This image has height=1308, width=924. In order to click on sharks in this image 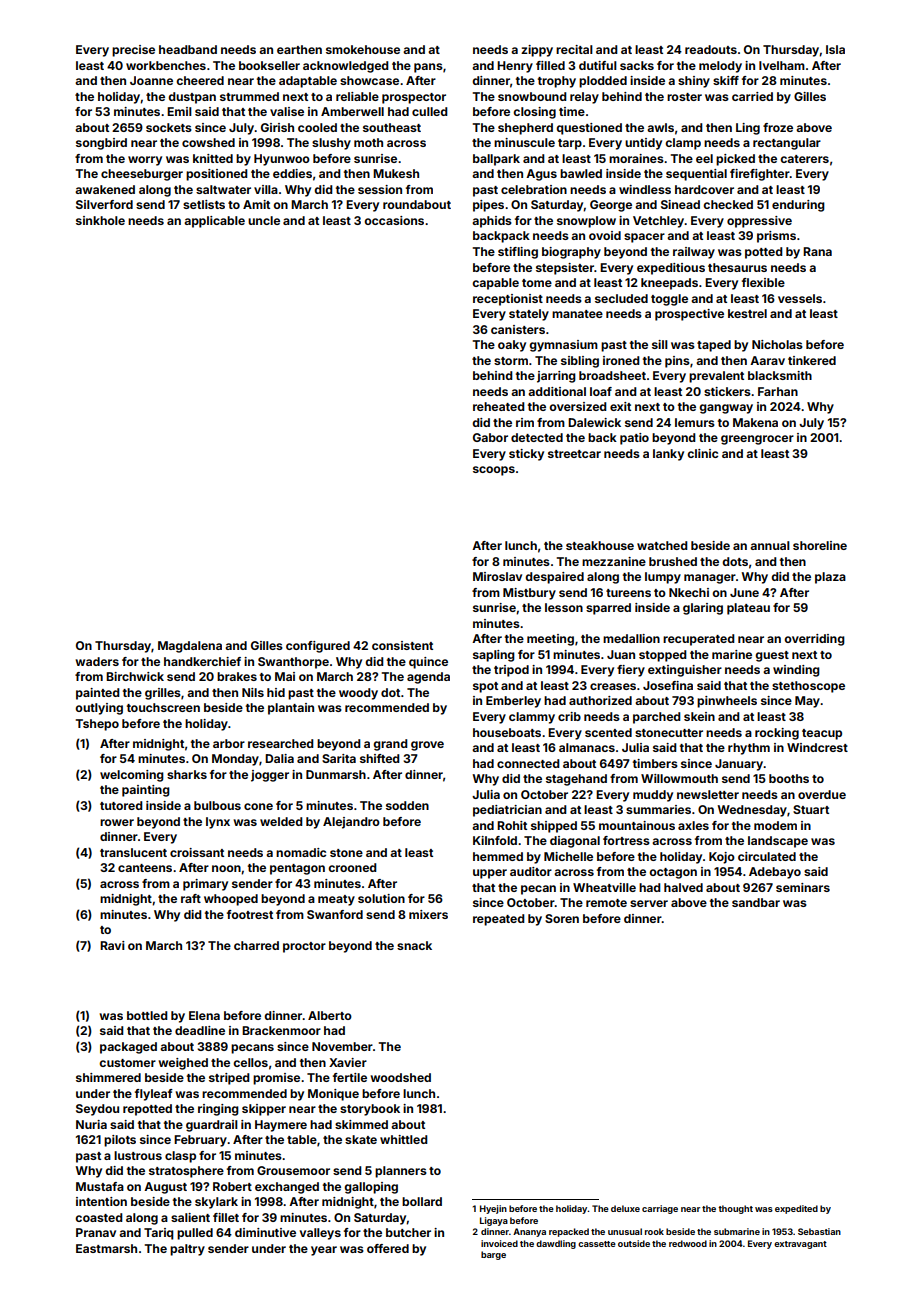, I will do `click(187, 774)`.
